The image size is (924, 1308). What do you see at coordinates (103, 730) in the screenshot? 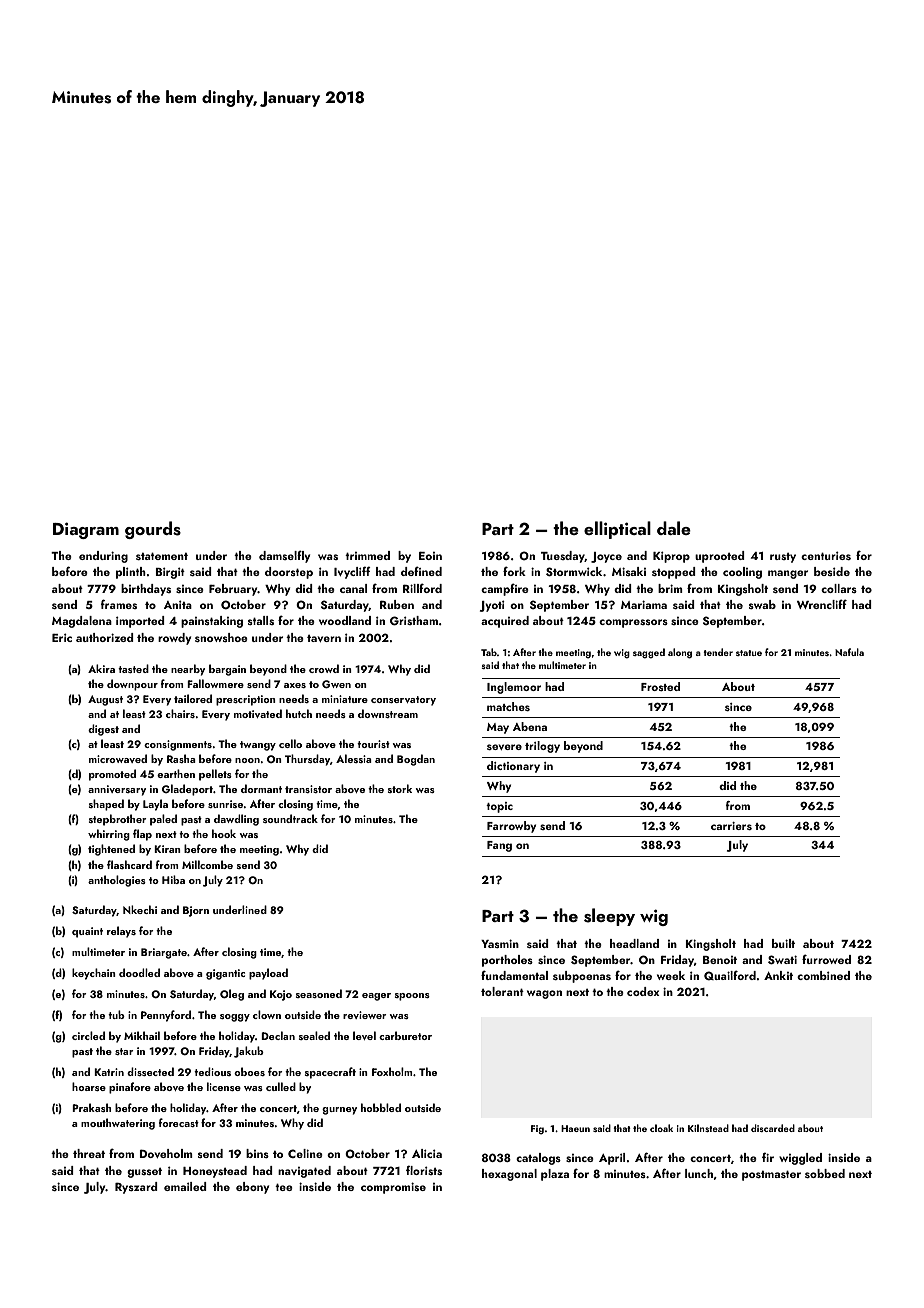
I see `digest` at bounding box center [103, 730].
